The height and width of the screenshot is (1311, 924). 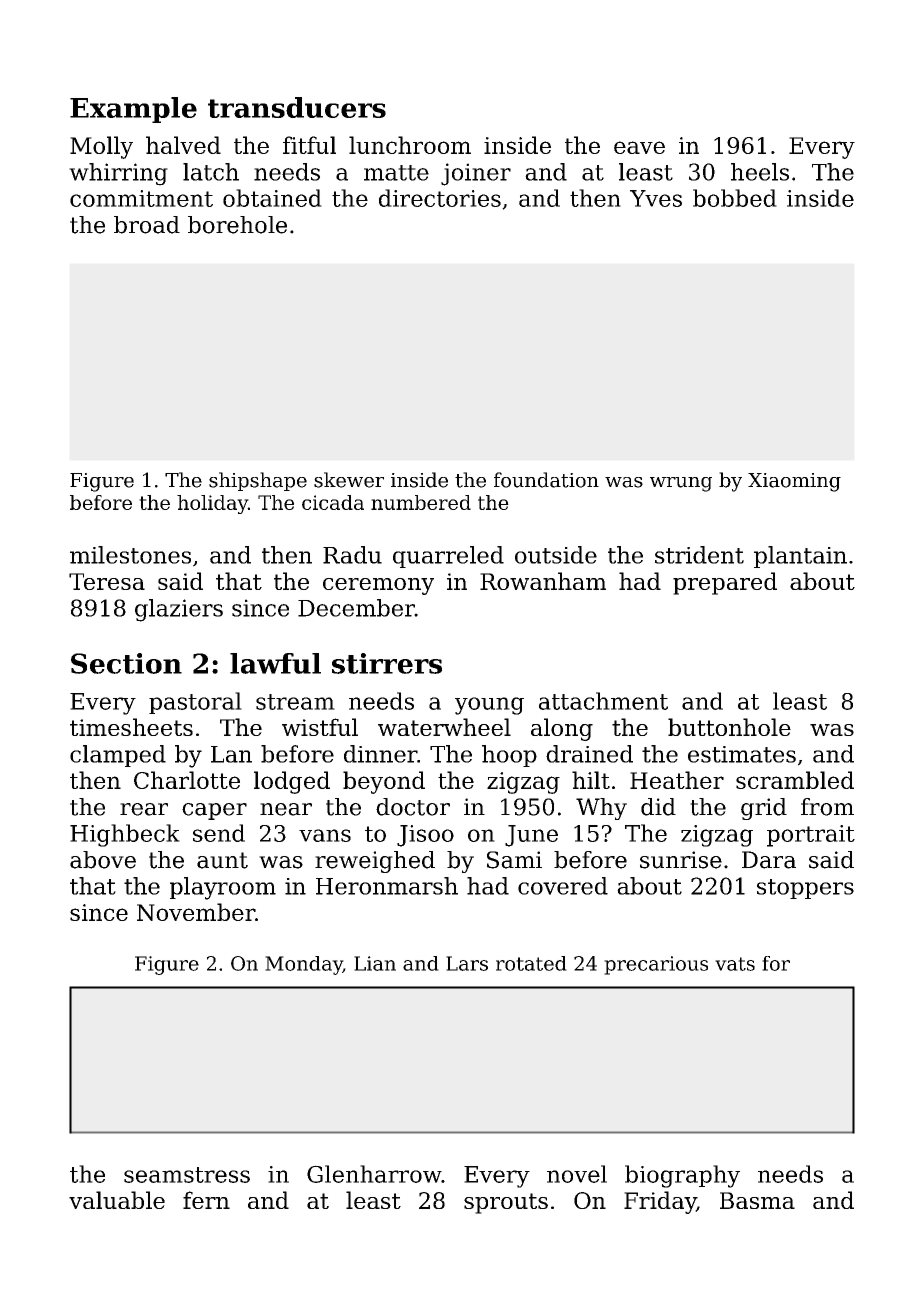 I want to click on eave, so click(x=639, y=147).
